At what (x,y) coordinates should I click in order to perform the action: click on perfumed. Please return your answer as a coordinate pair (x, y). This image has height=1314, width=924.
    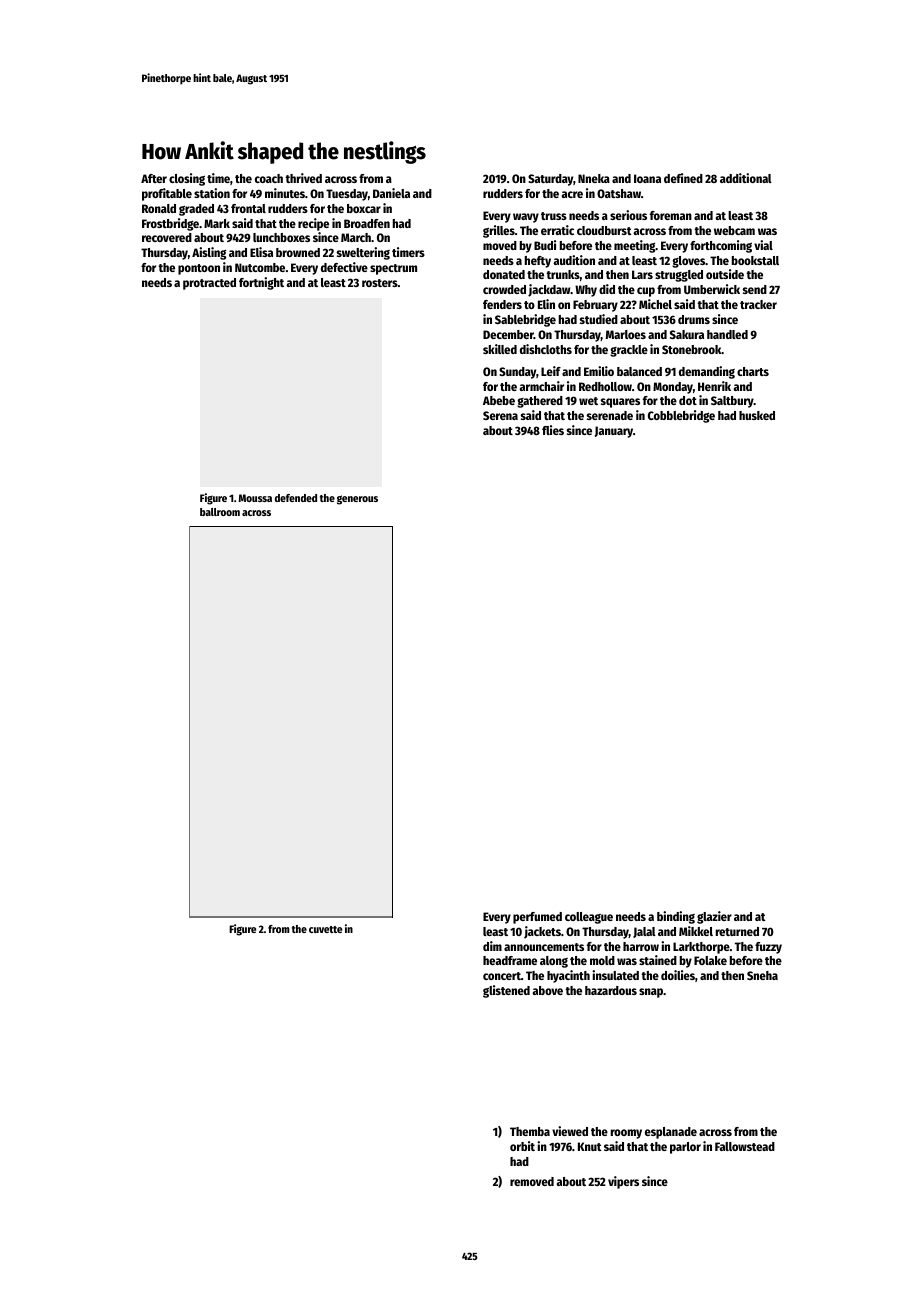
    Looking at the image, I should click on (537, 918).
